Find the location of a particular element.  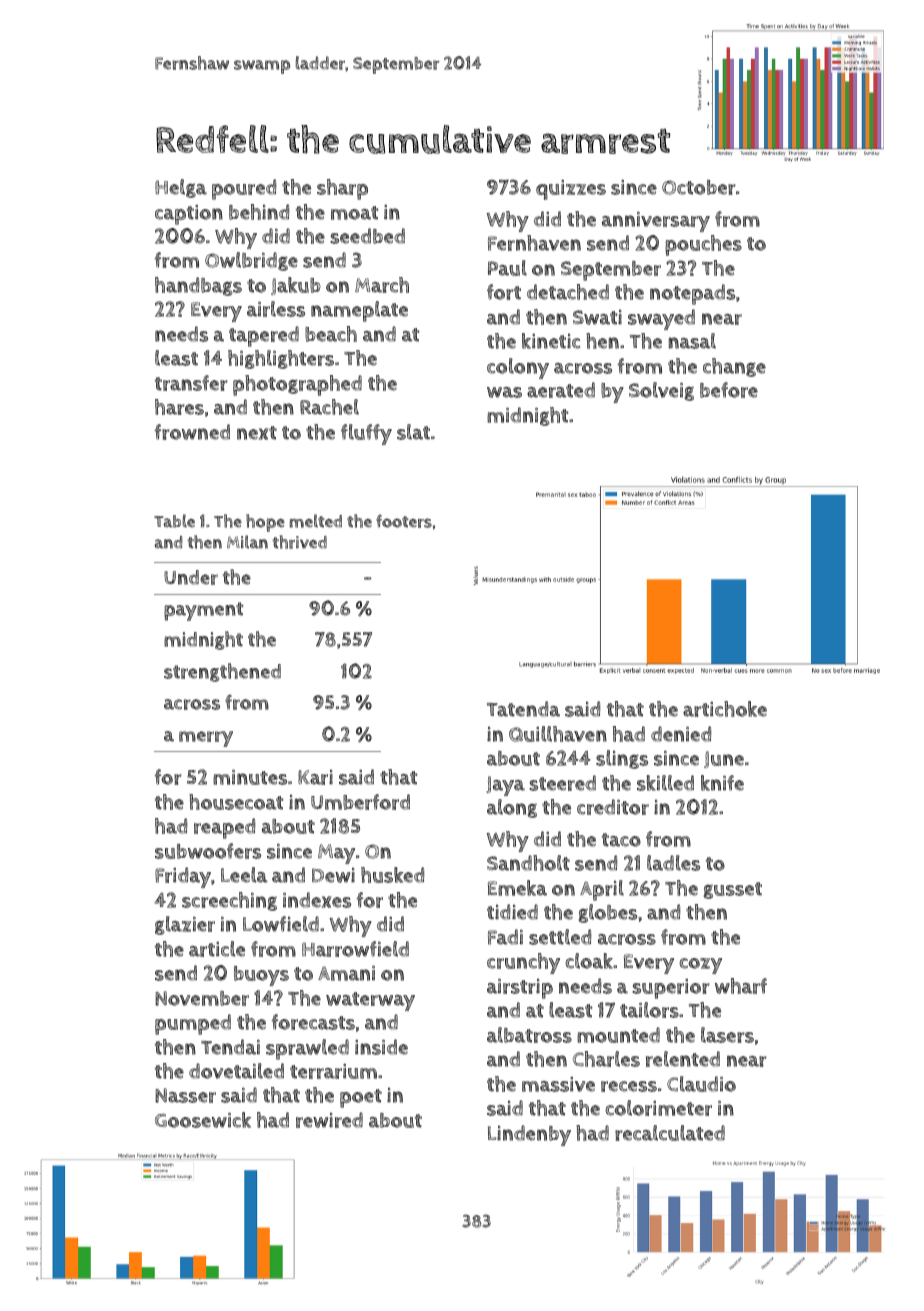

ladles is located at coordinates (673, 863).
